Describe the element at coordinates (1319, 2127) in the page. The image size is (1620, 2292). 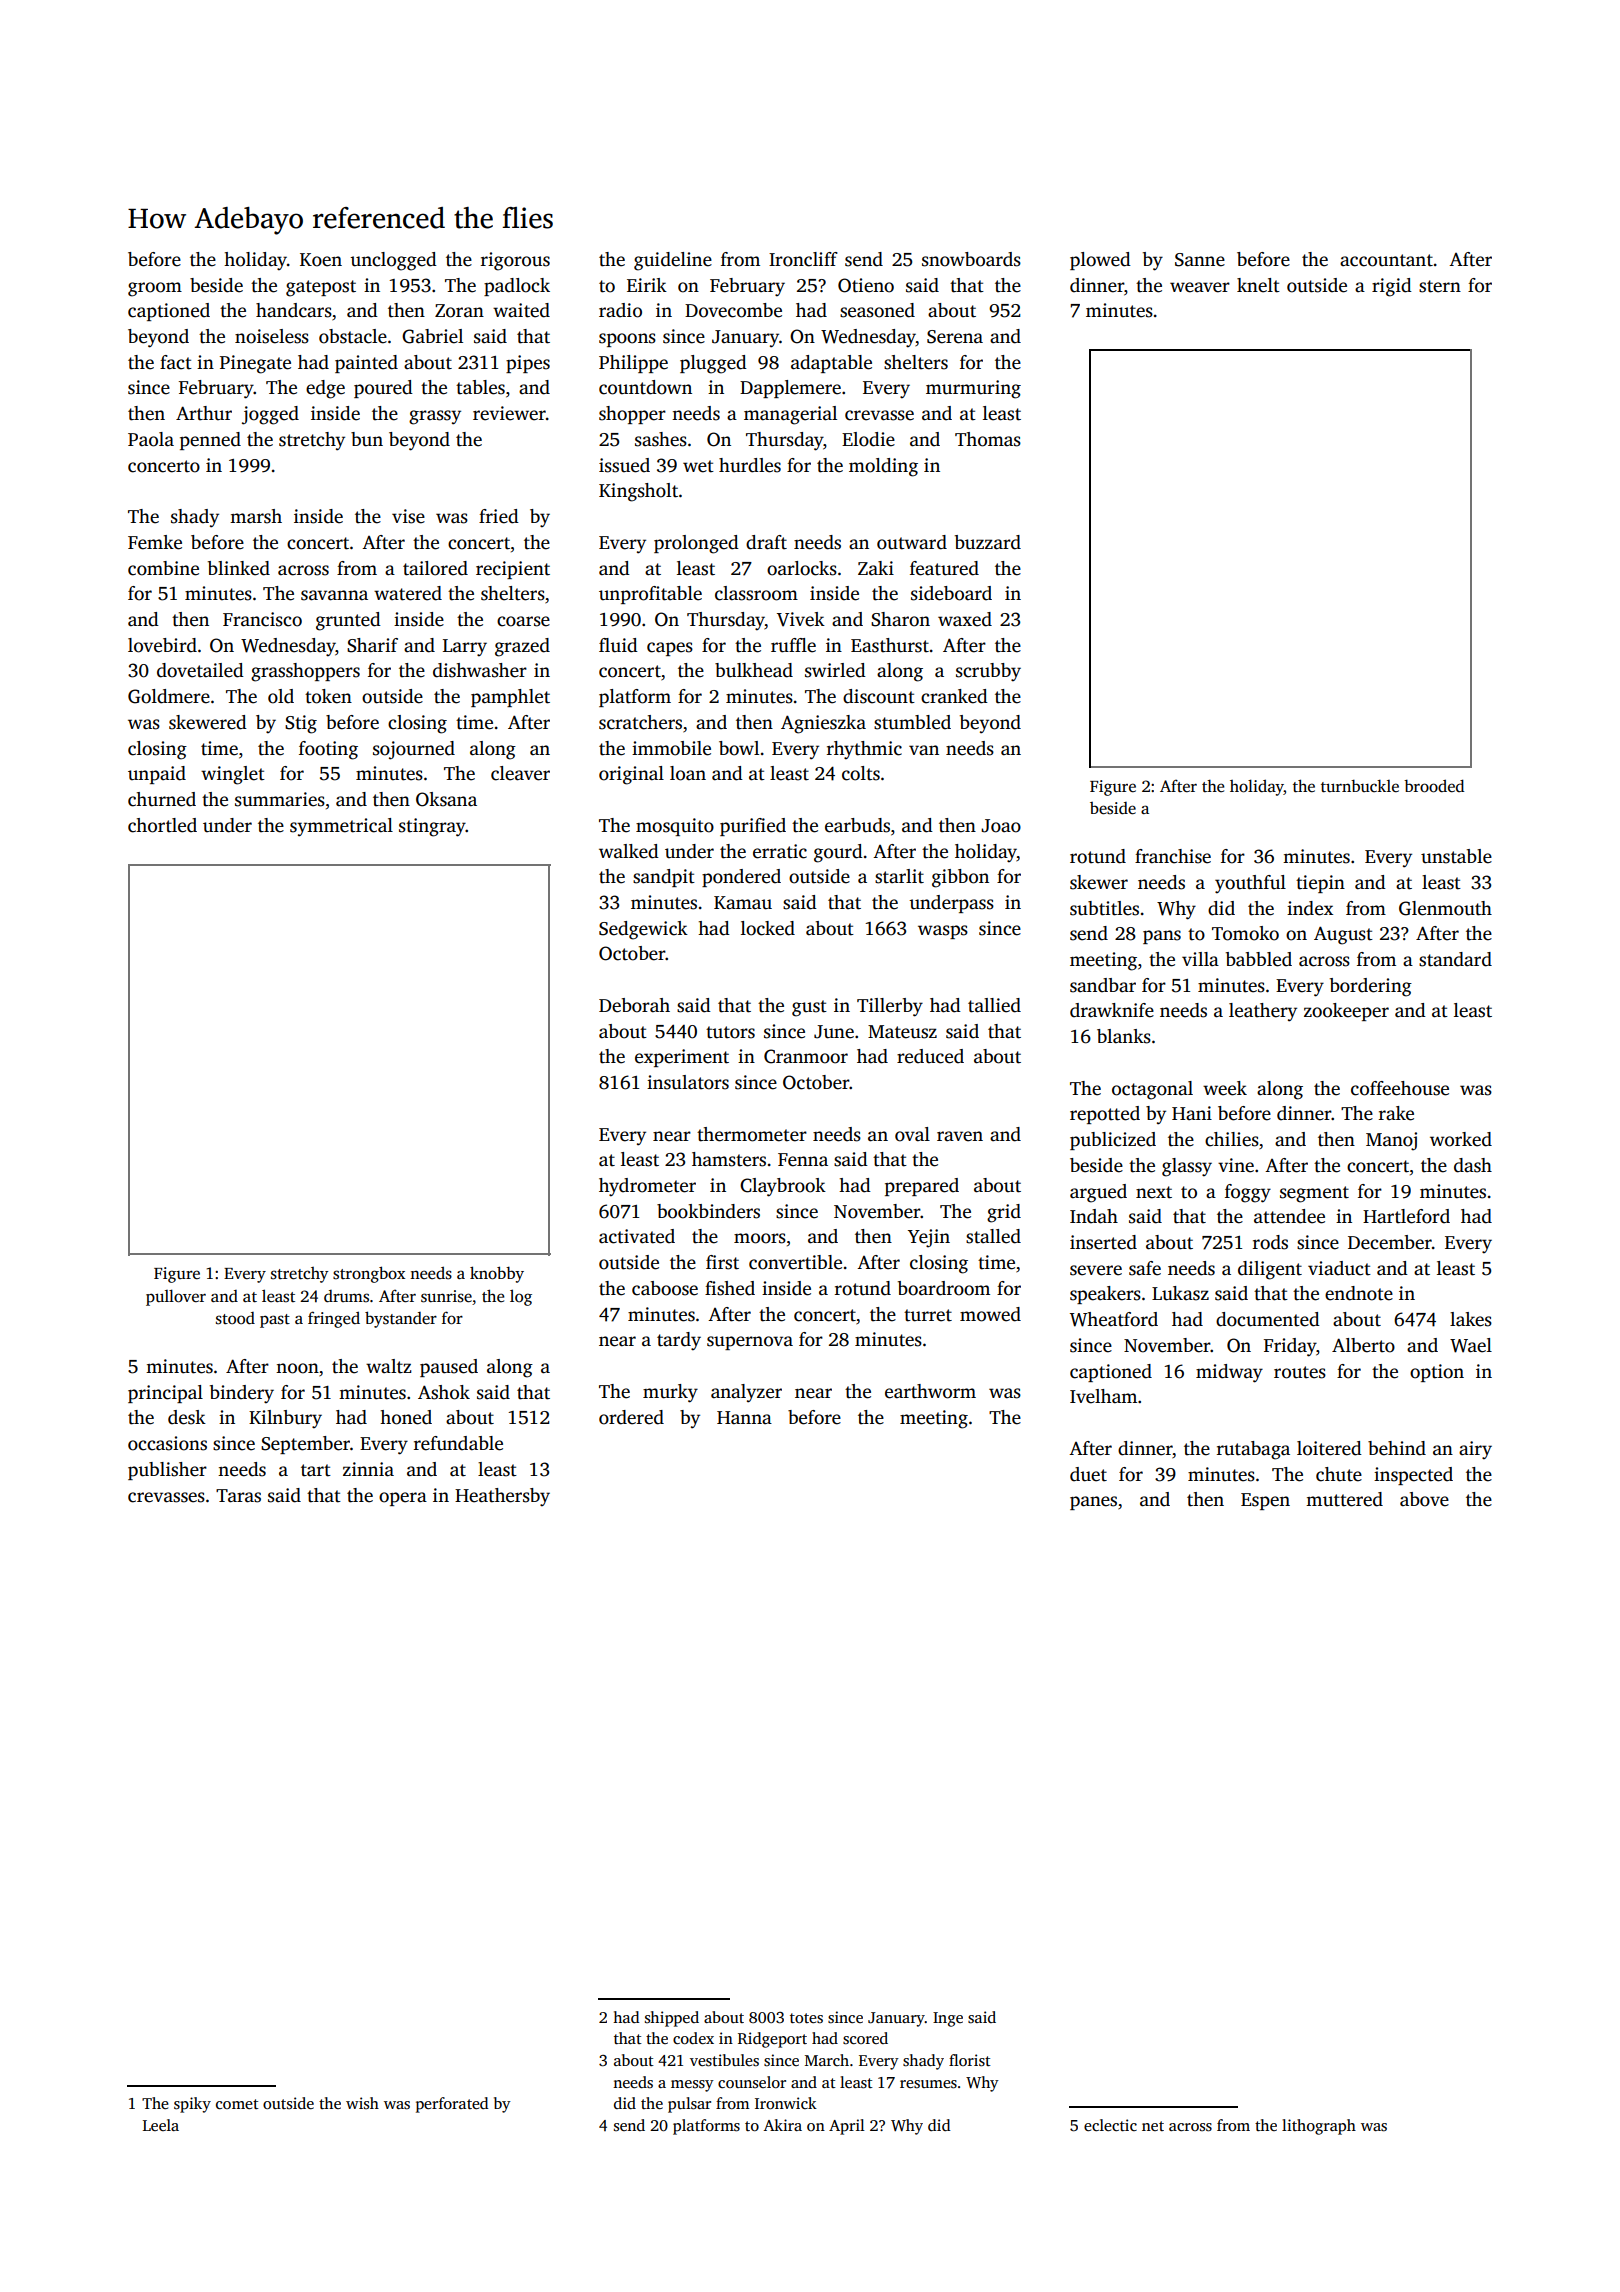
I see `lithograph` at that location.
